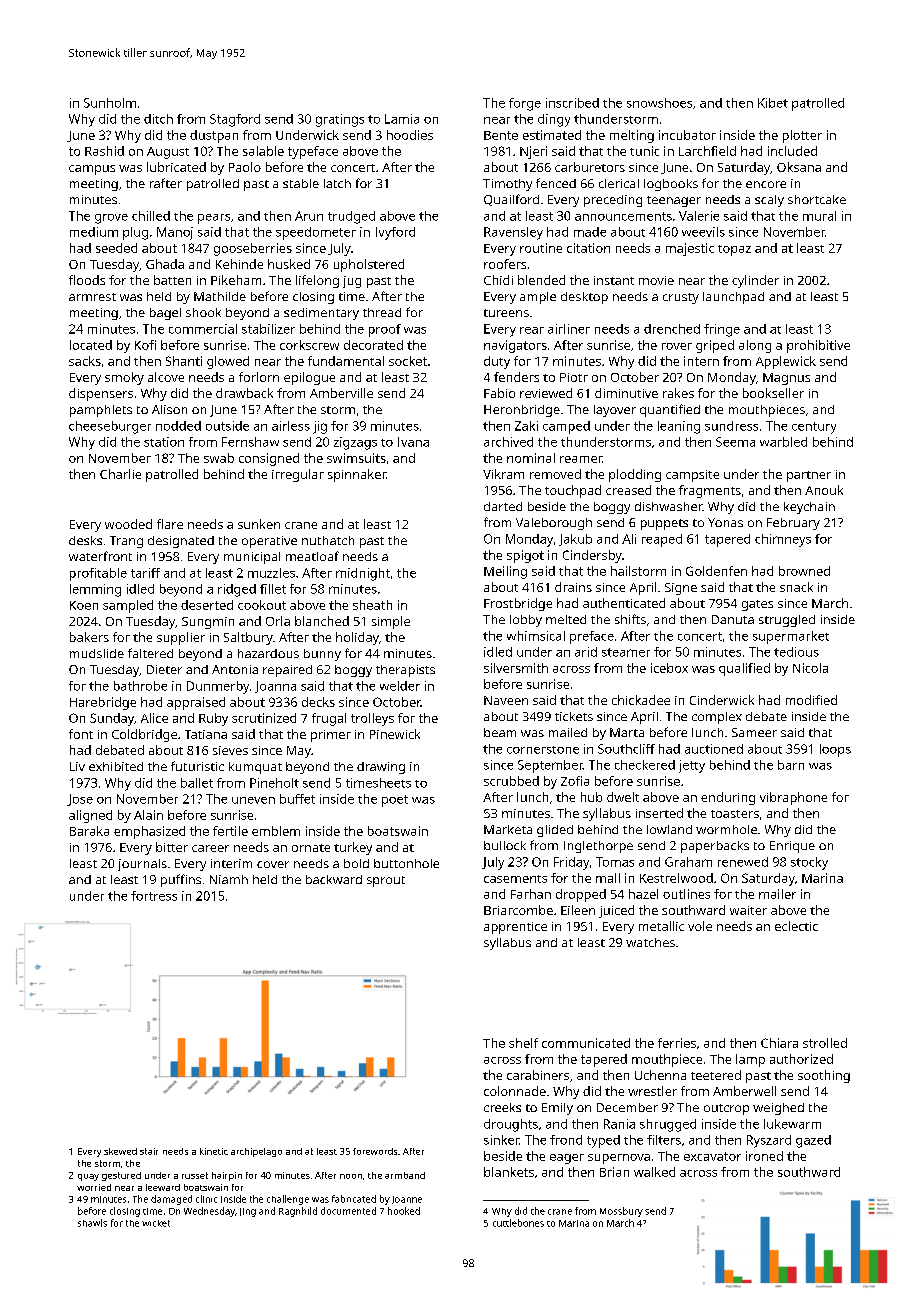 Image resolution: width=924 pixels, height=1308 pixels. I want to click on cuttlebones, so click(518, 1223).
